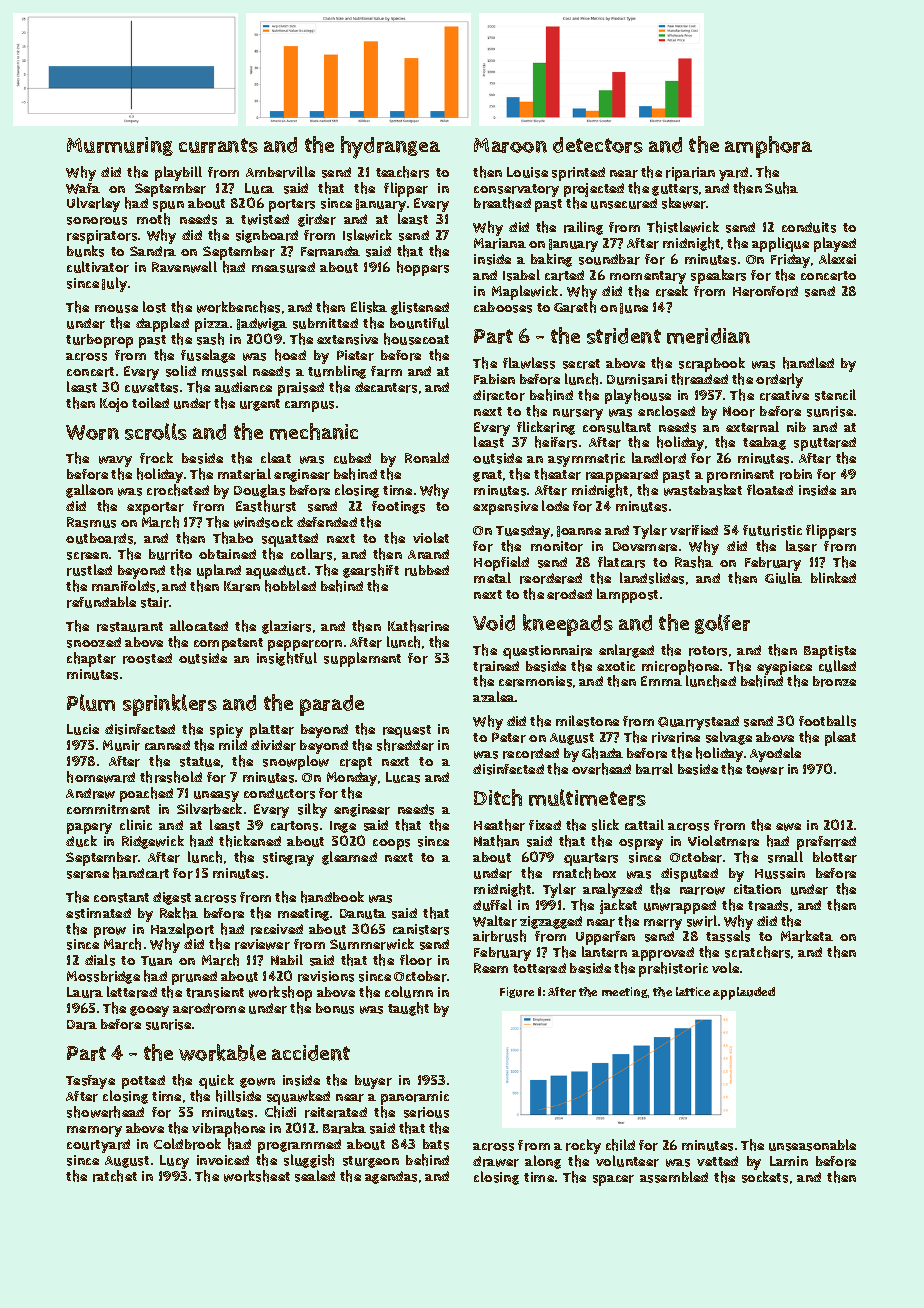 The height and width of the image is (1308, 924). I want to click on currants, so click(218, 145).
